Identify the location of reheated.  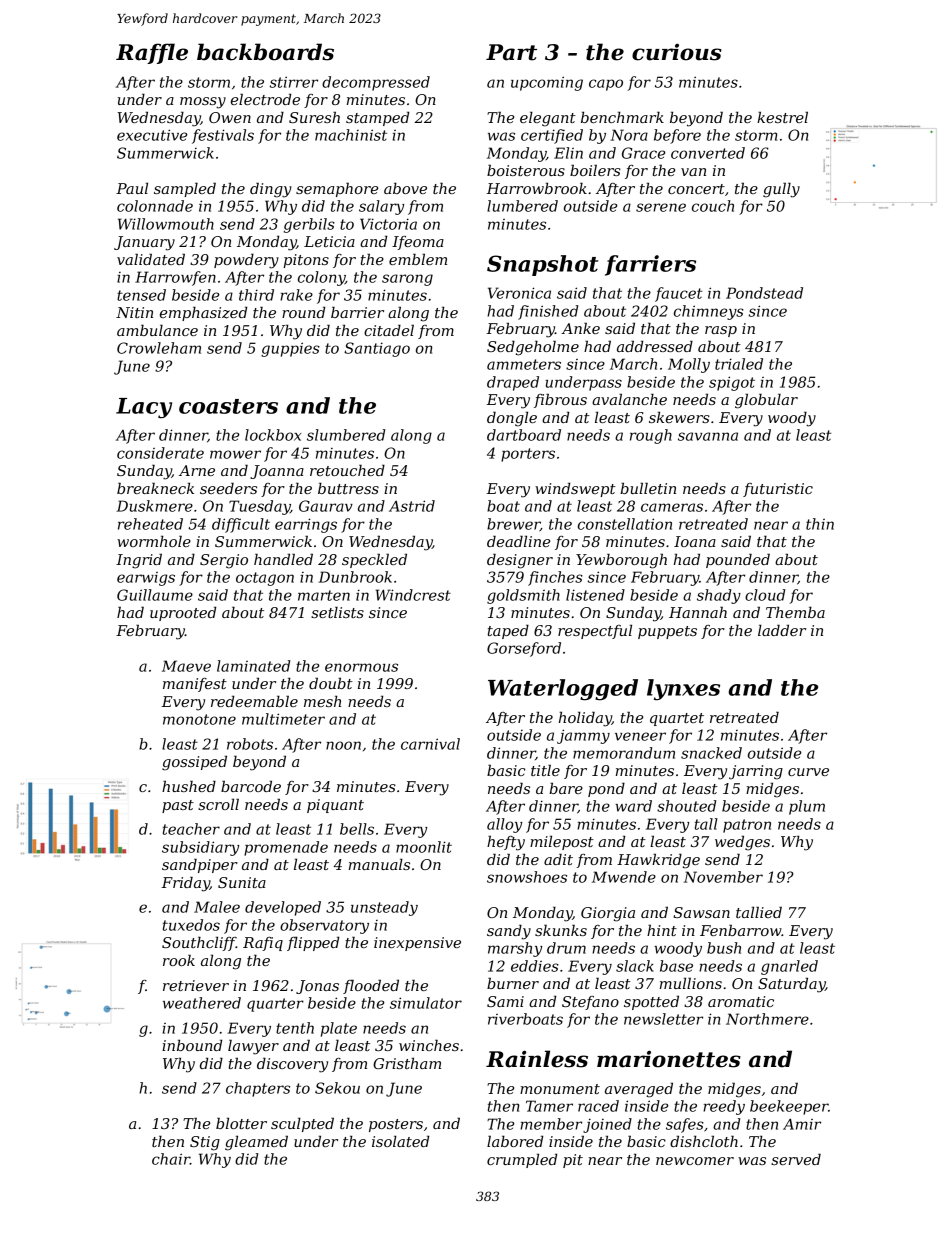
(150, 524).
